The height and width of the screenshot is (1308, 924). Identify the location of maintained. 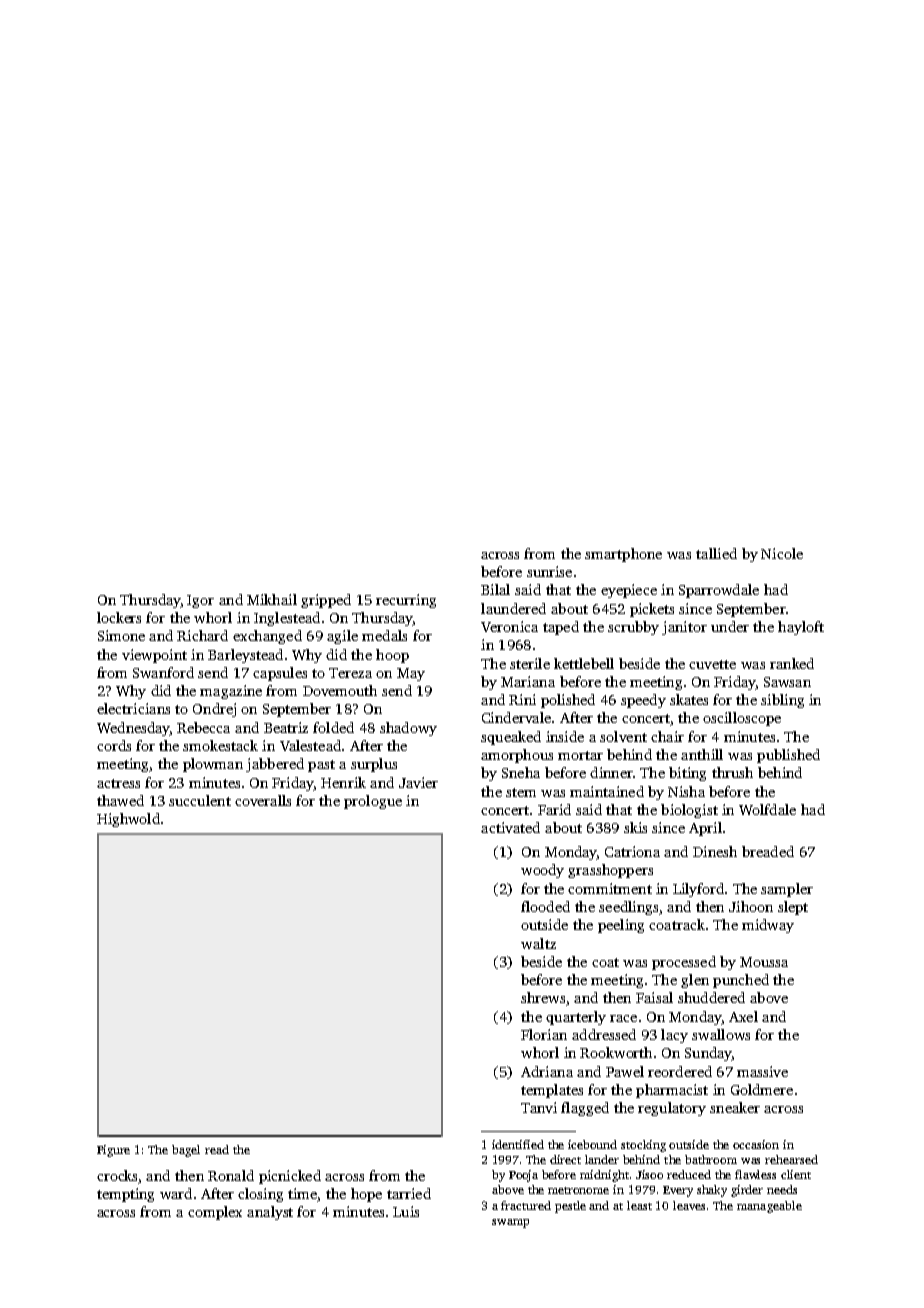
(607, 791).
